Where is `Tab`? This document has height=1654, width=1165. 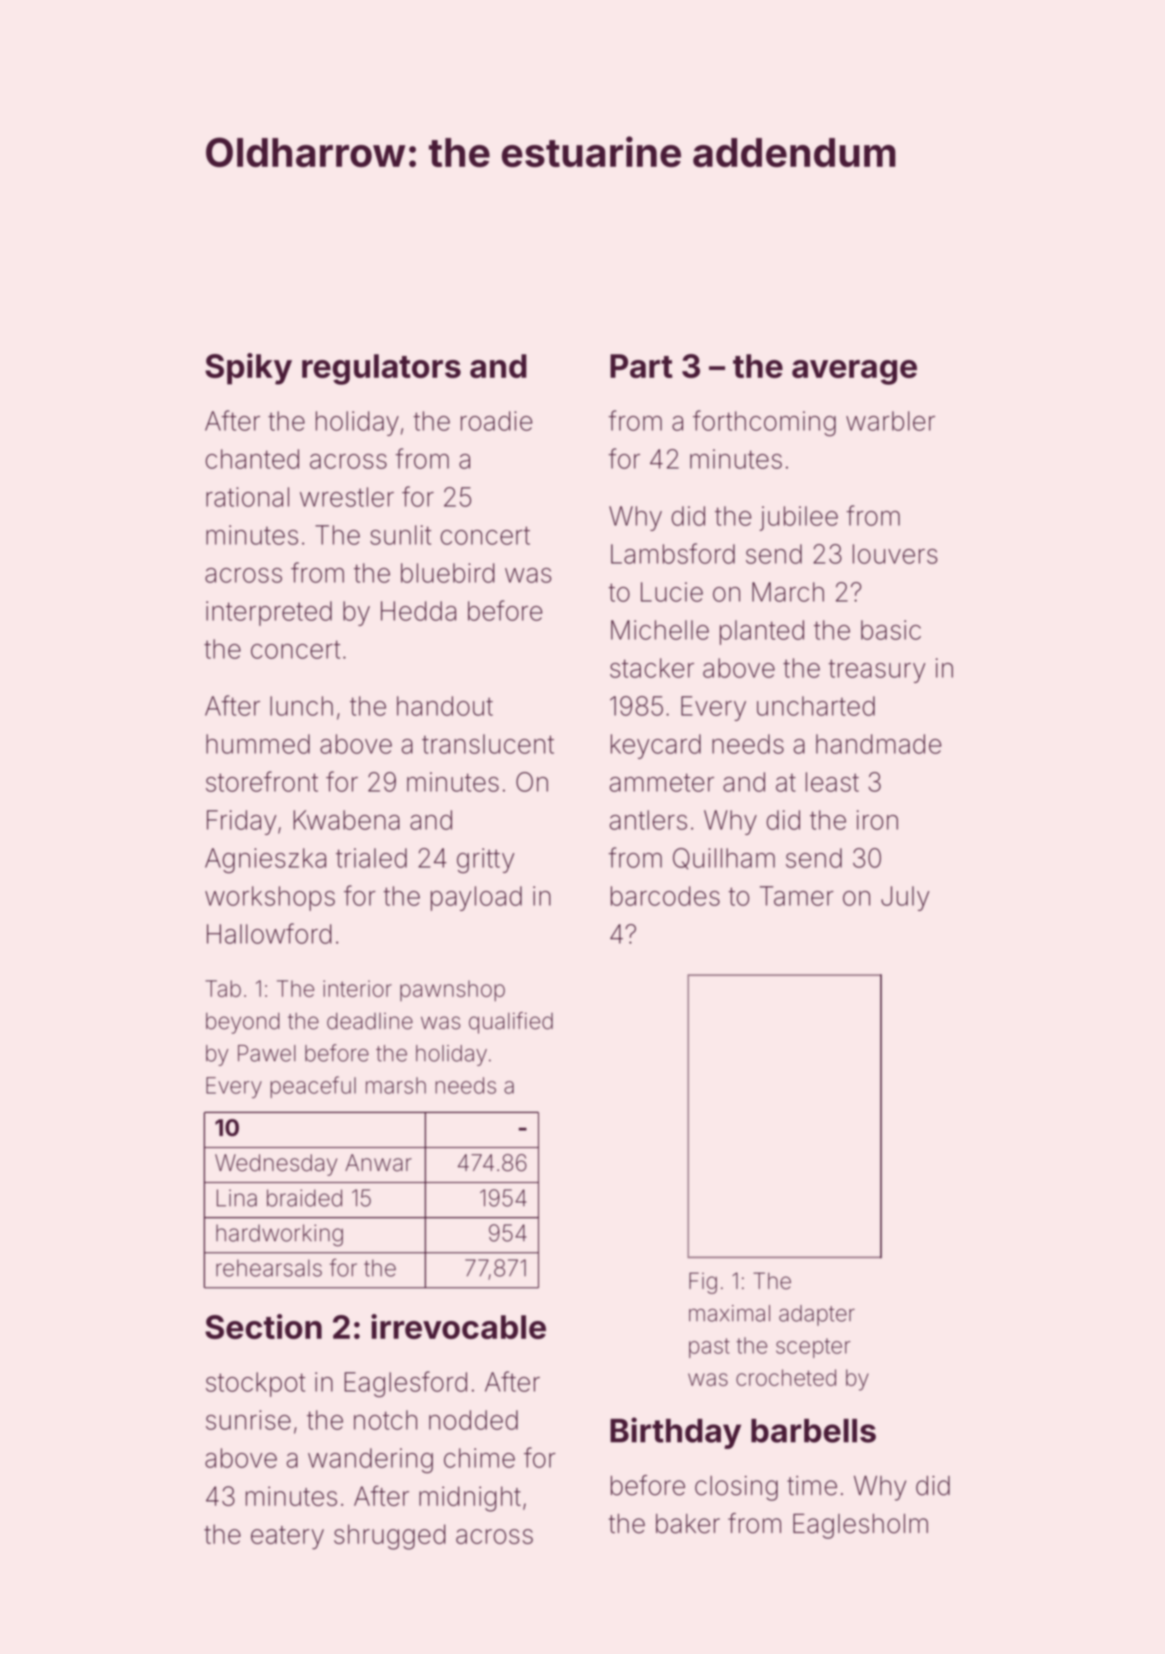
Tab is located at coordinates (223, 988).
